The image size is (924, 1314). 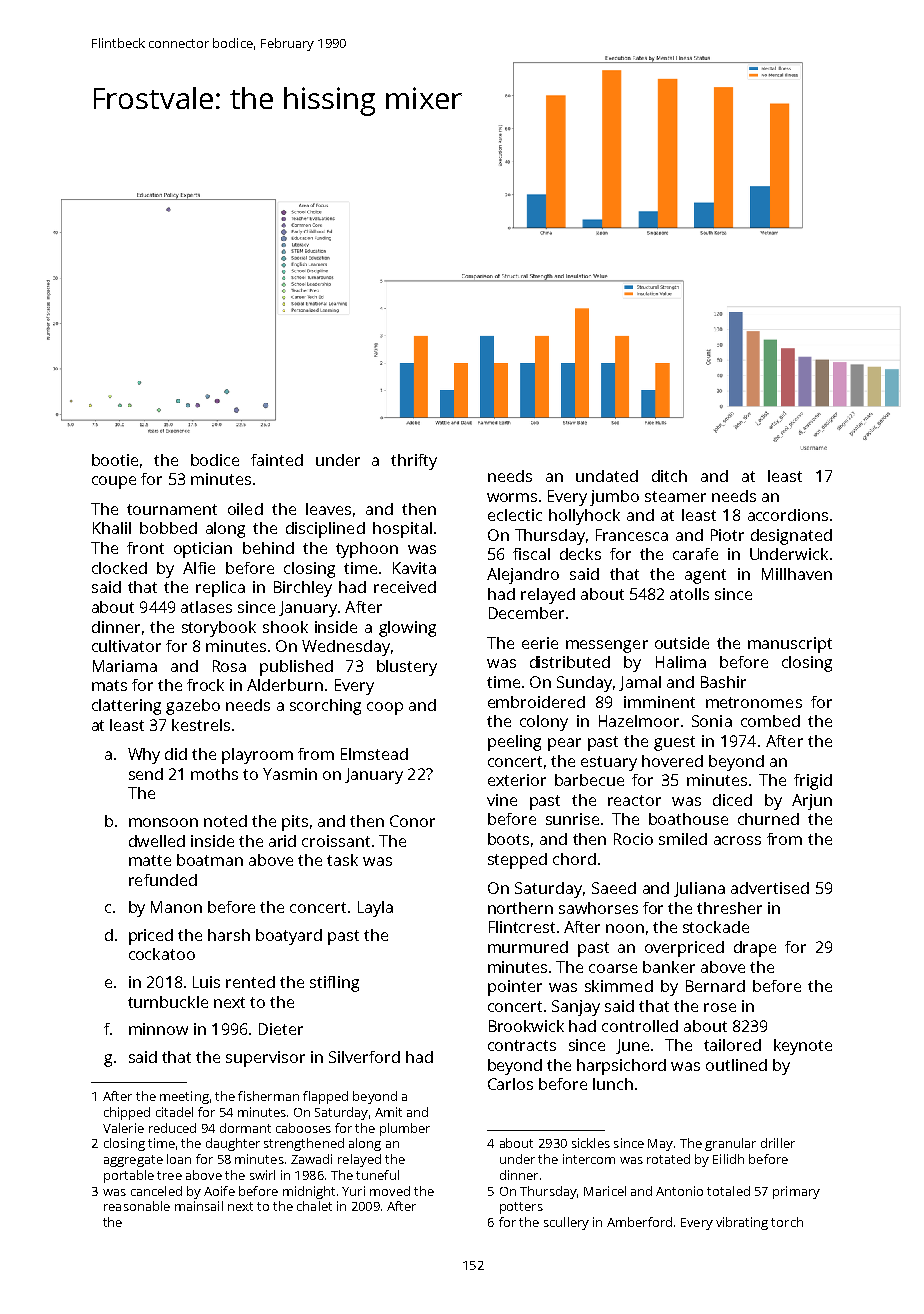 I want to click on coop, so click(x=385, y=708).
